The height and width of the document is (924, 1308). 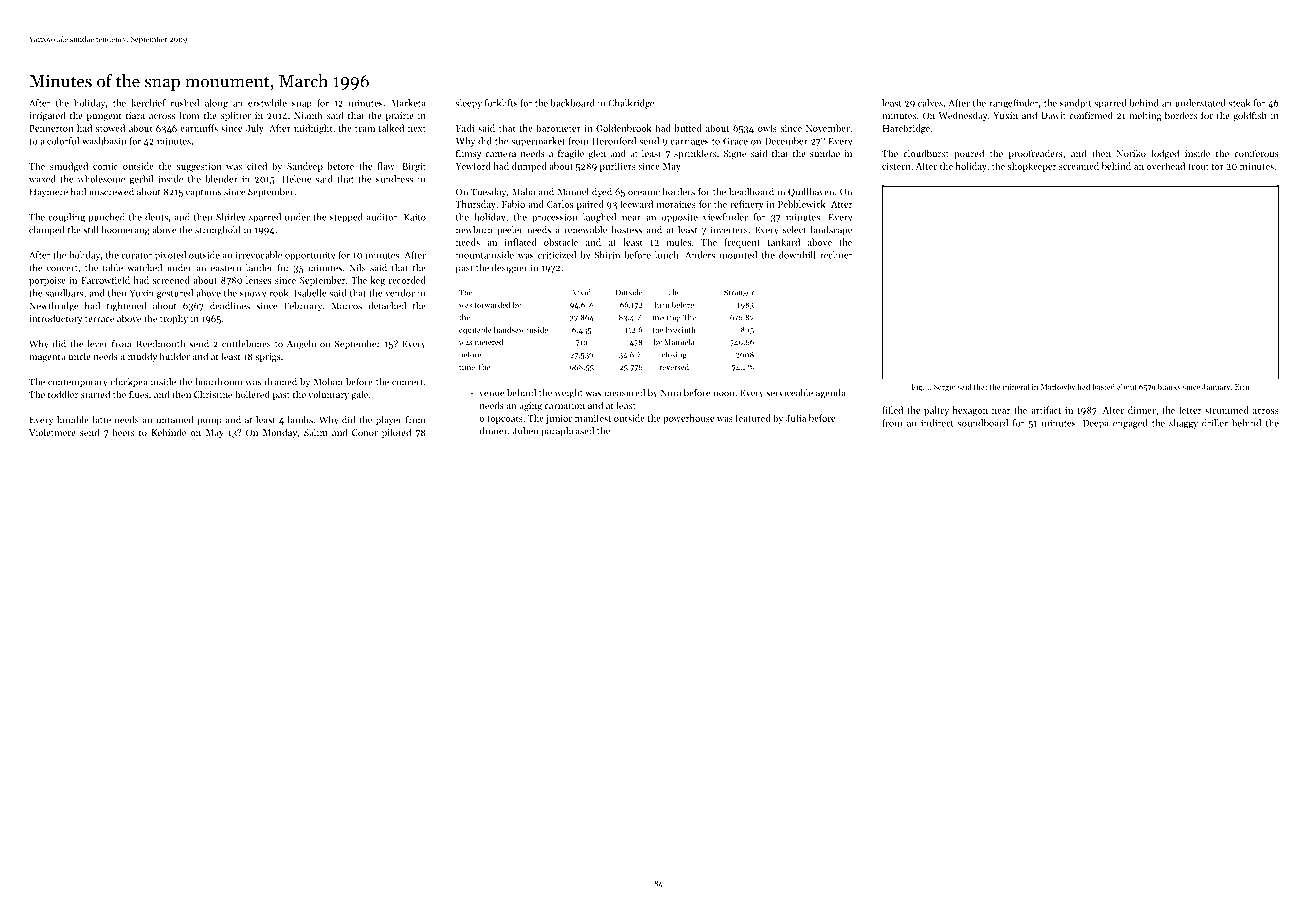 I want to click on forklifts, so click(x=501, y=103).
